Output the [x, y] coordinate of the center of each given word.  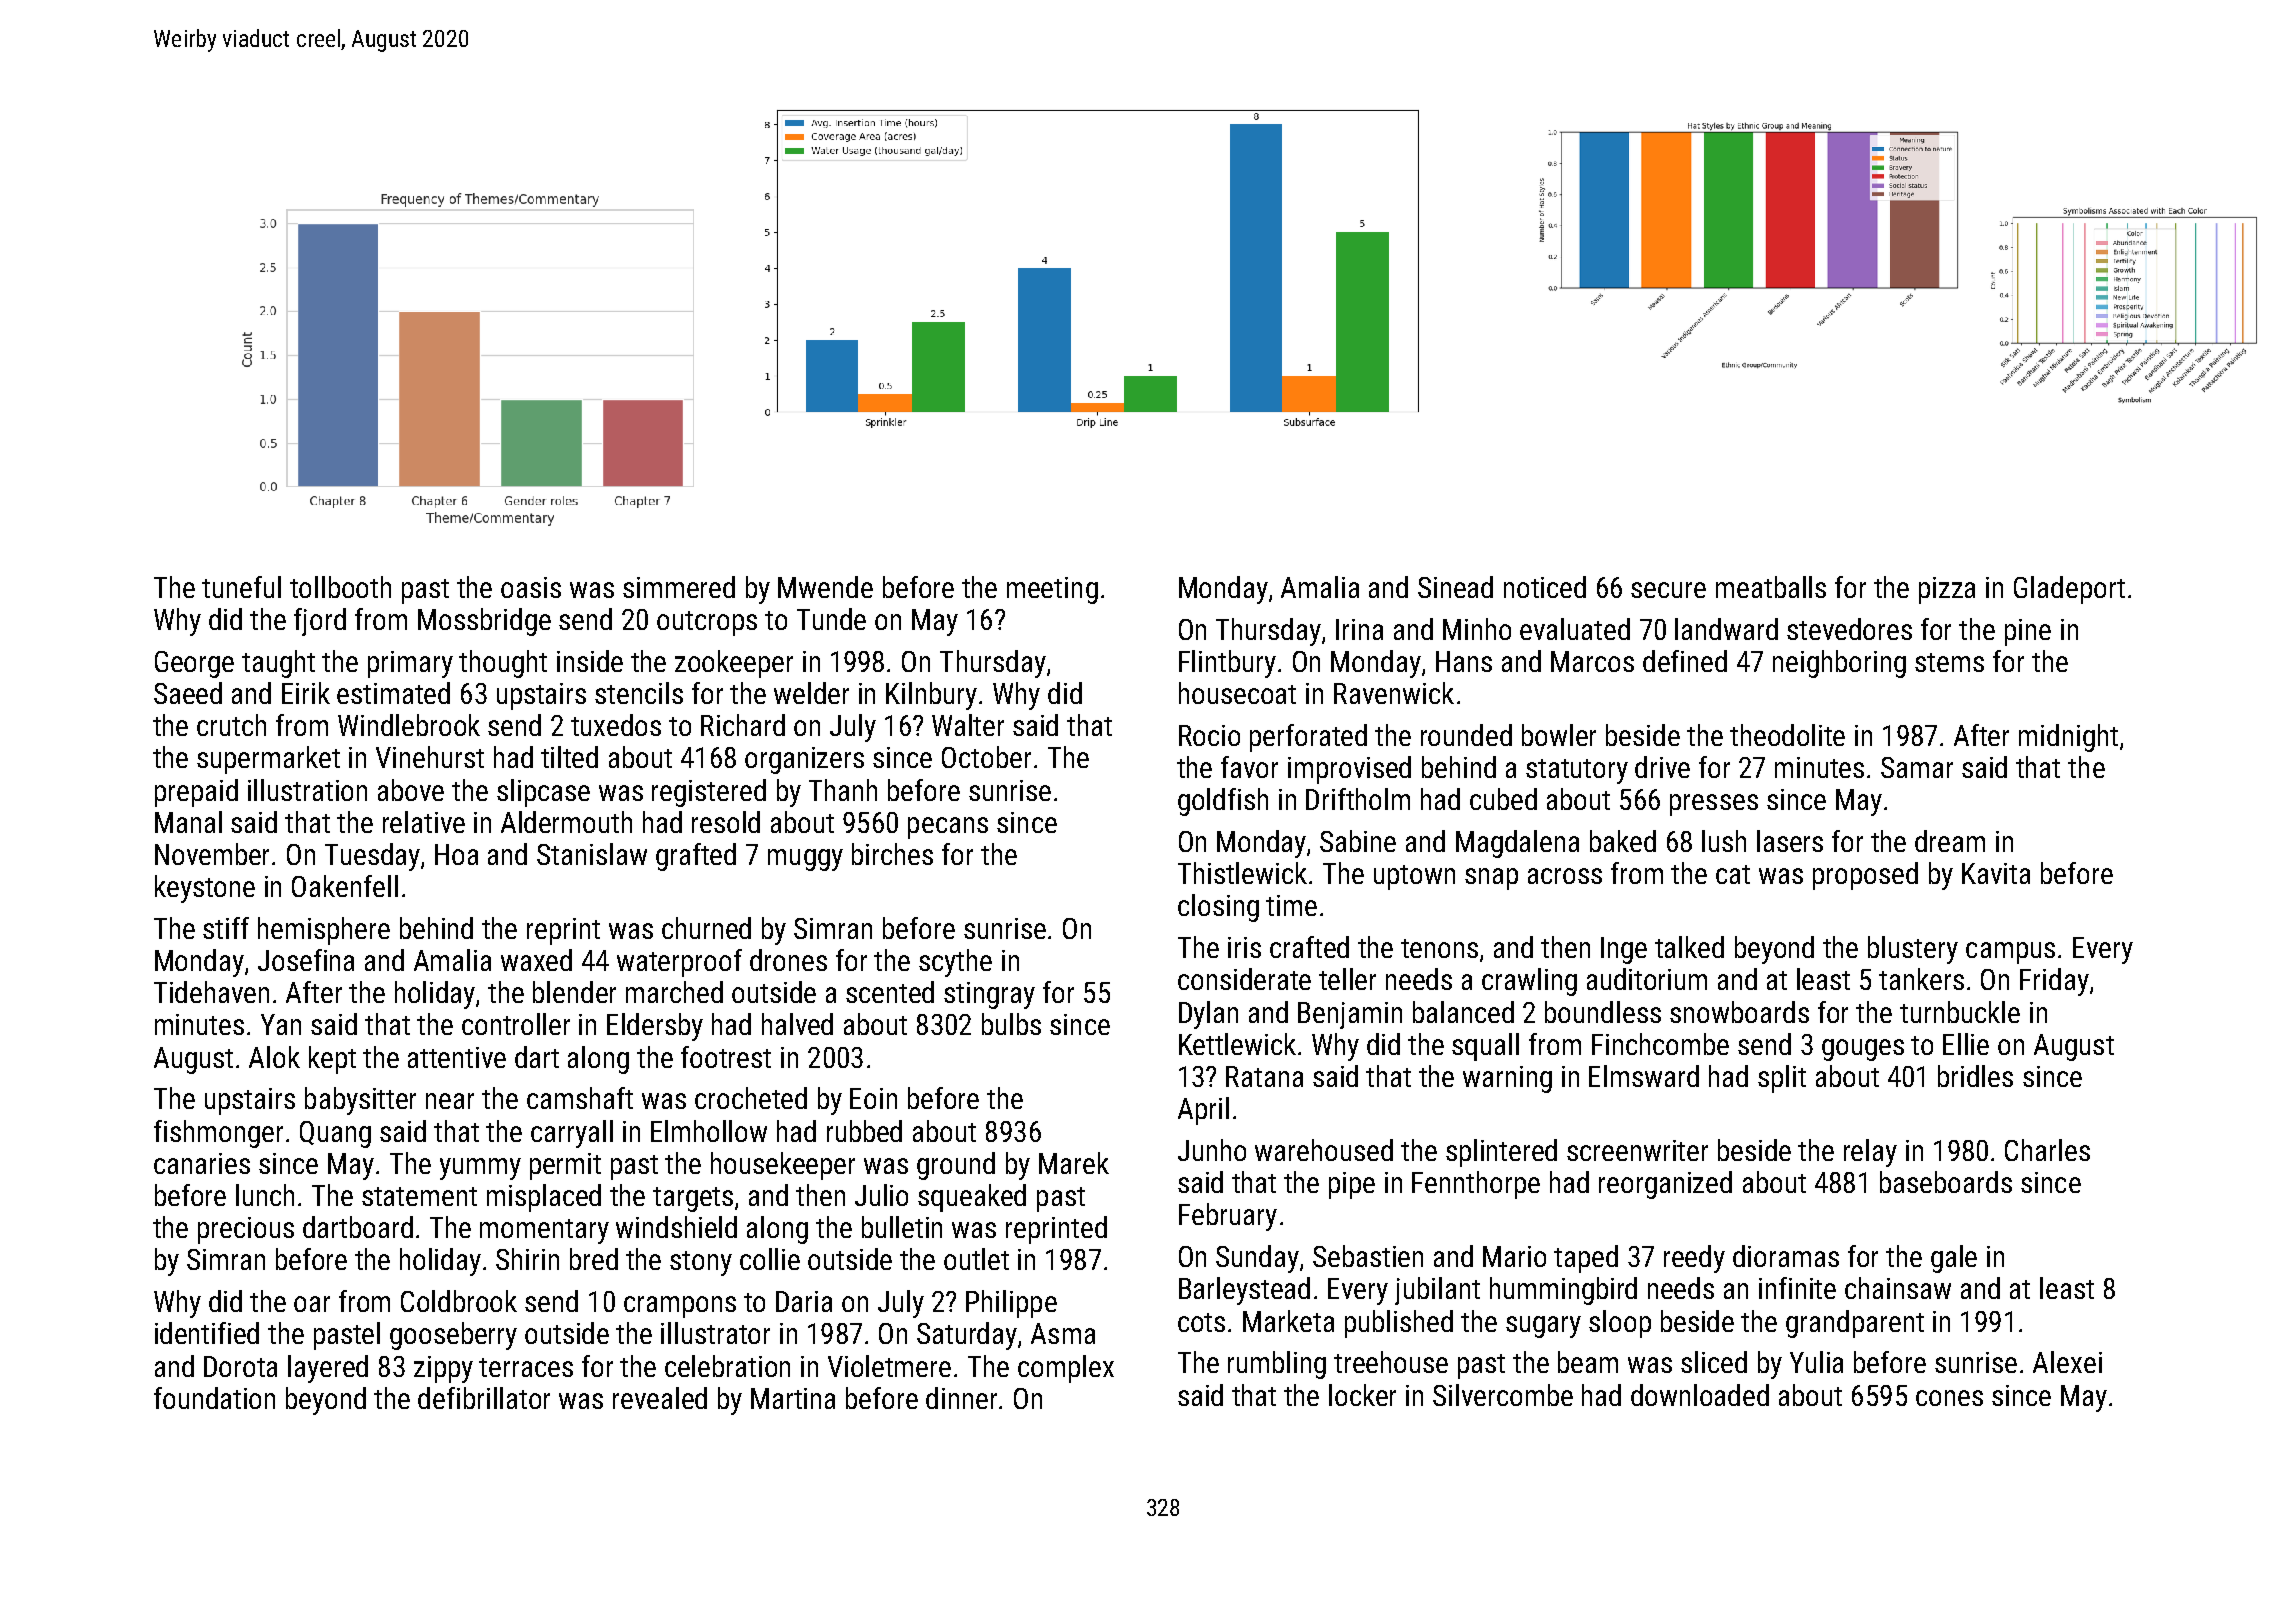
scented [890, 992]
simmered [679, 587]
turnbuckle [1960, 1012]
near [450, 1101]
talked [1689, 947]
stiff [226, 928]
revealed [660, 1398]
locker [1362, 1395]
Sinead [1455, 587]
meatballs [1771, 587]
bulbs [1011, 1024]
